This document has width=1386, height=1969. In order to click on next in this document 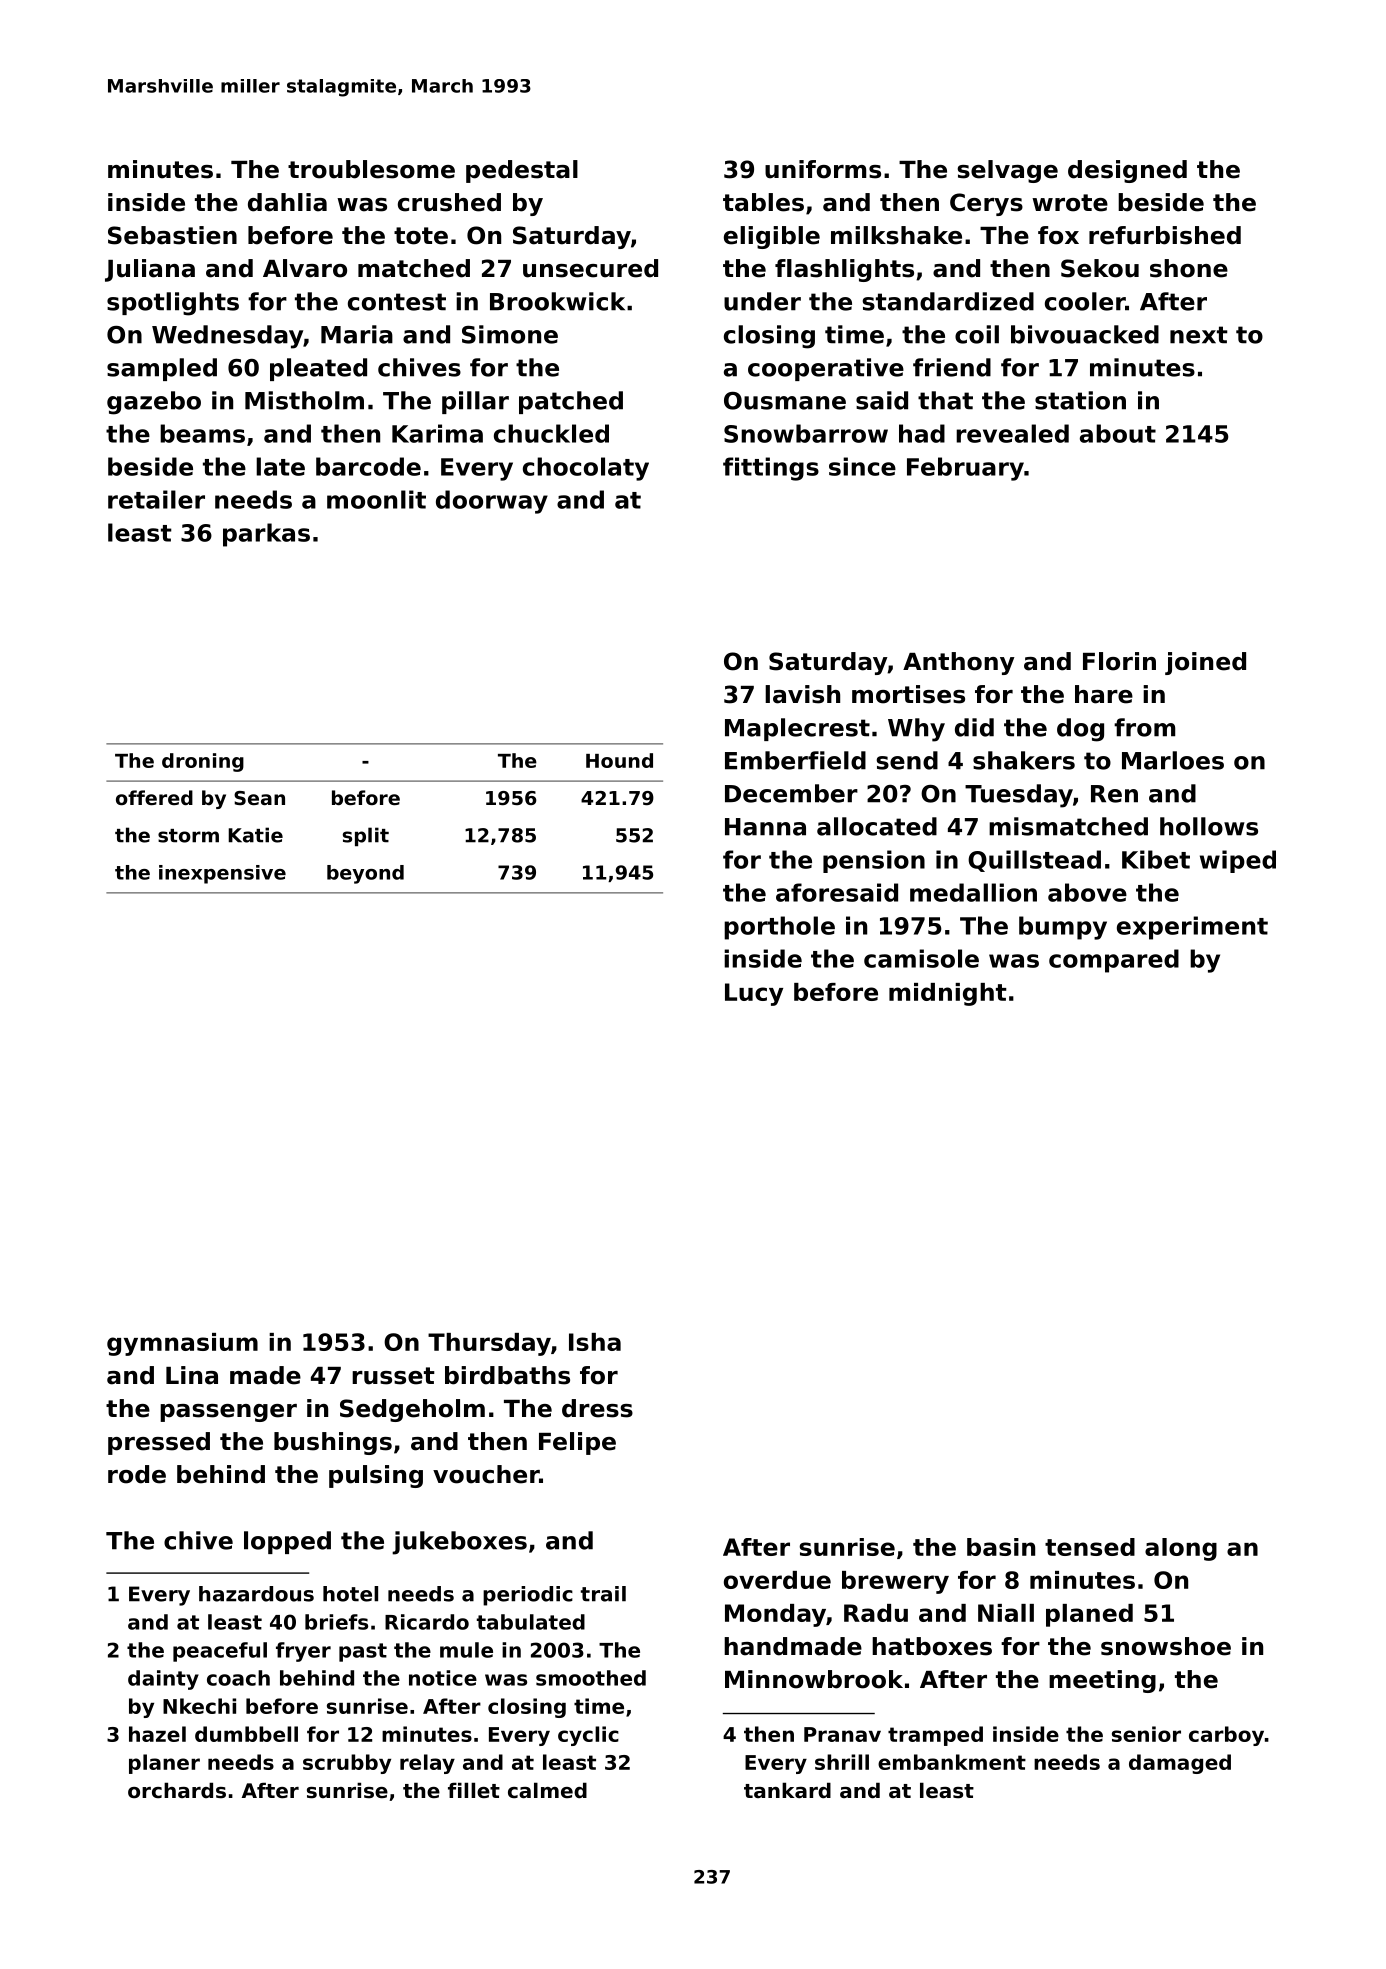, I will do `click(1199, 335)`.
